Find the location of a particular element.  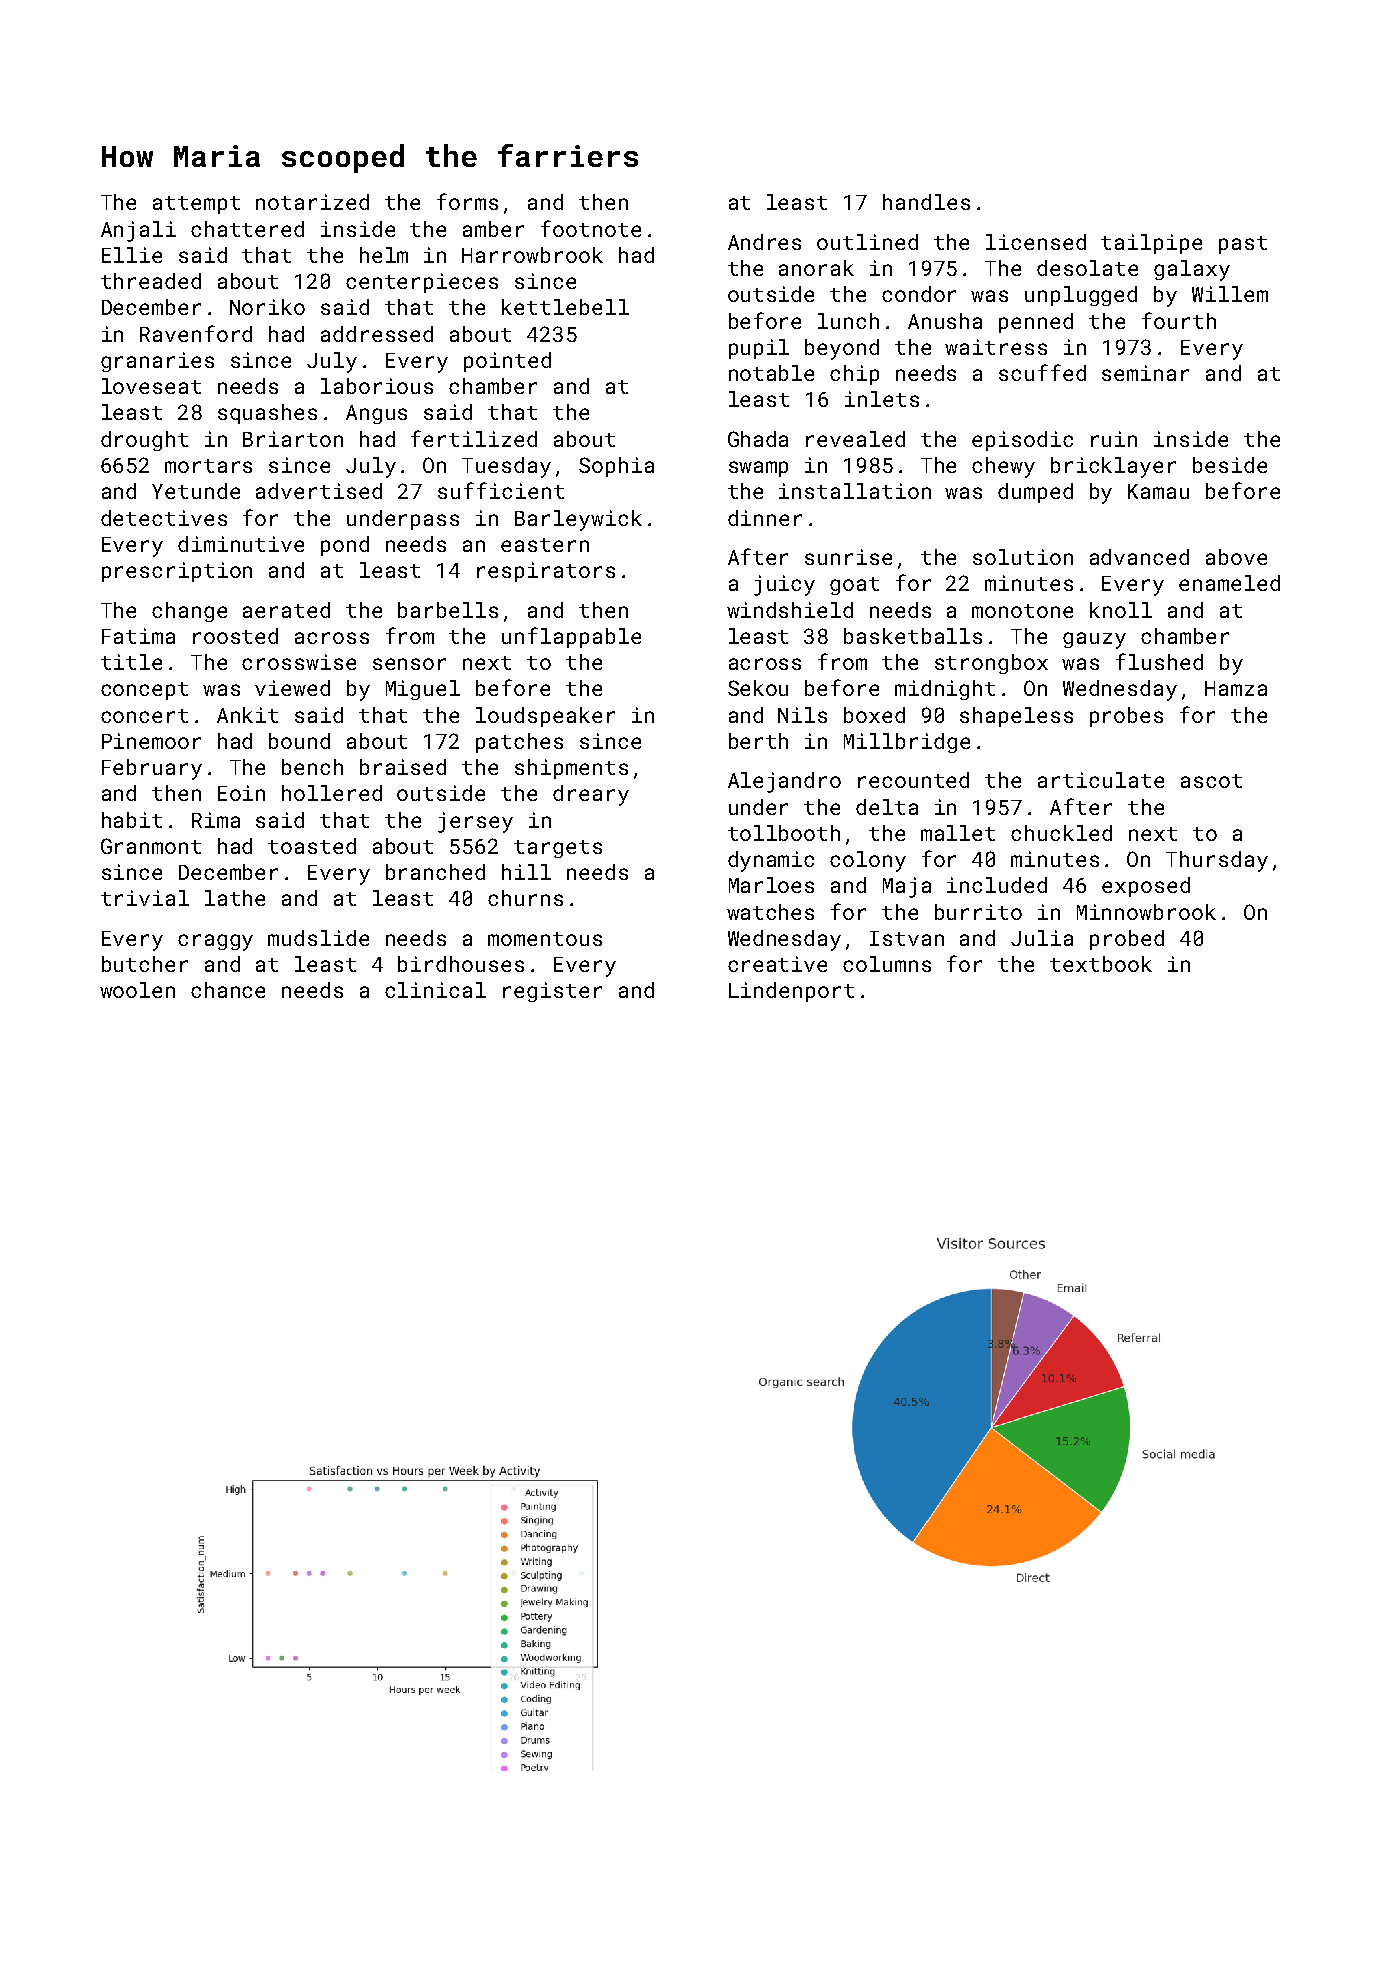

shapeless is located at coordinates (1016, 717).
